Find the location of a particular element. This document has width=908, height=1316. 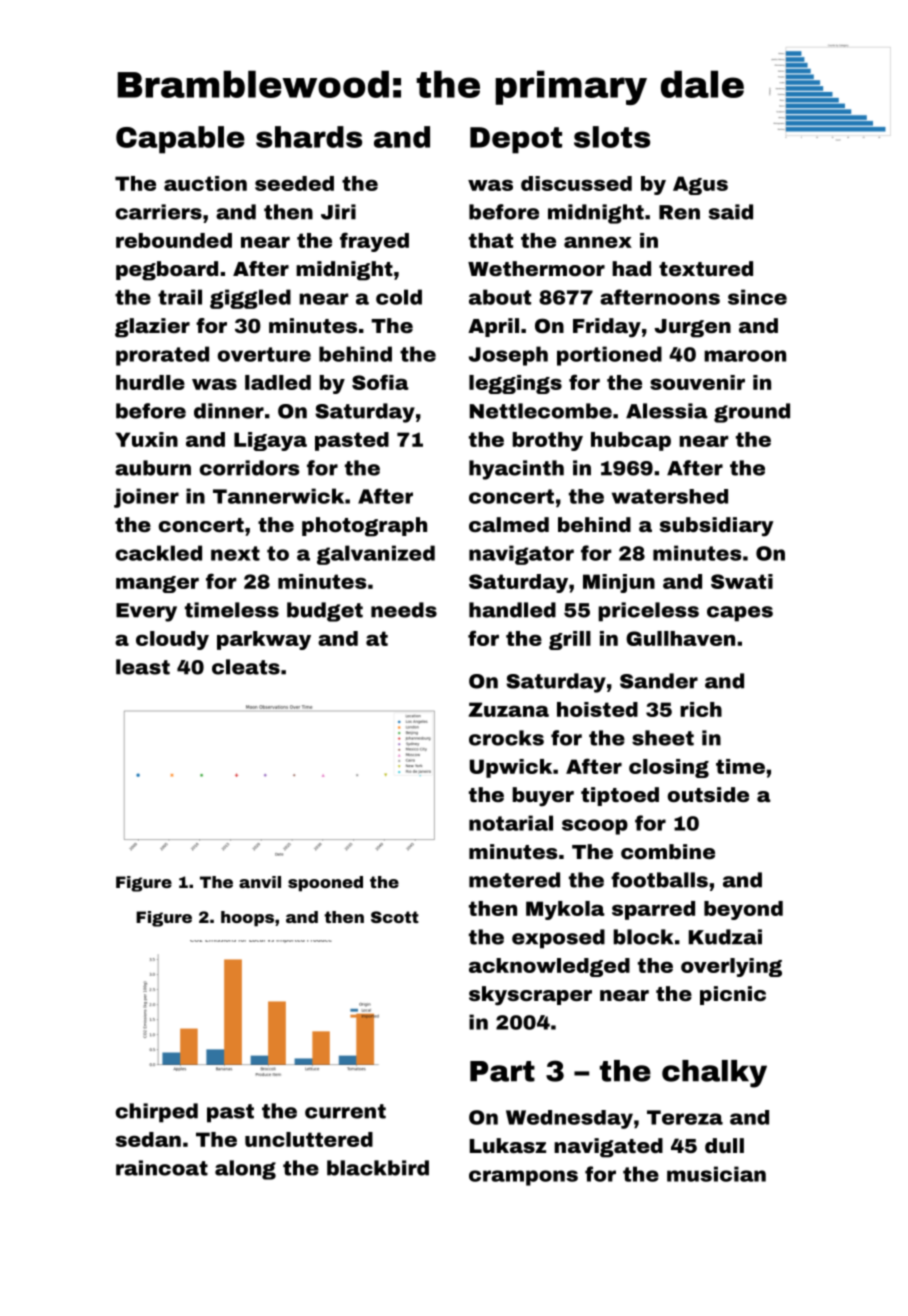

crampons is located at coordinates (523, 1178).
